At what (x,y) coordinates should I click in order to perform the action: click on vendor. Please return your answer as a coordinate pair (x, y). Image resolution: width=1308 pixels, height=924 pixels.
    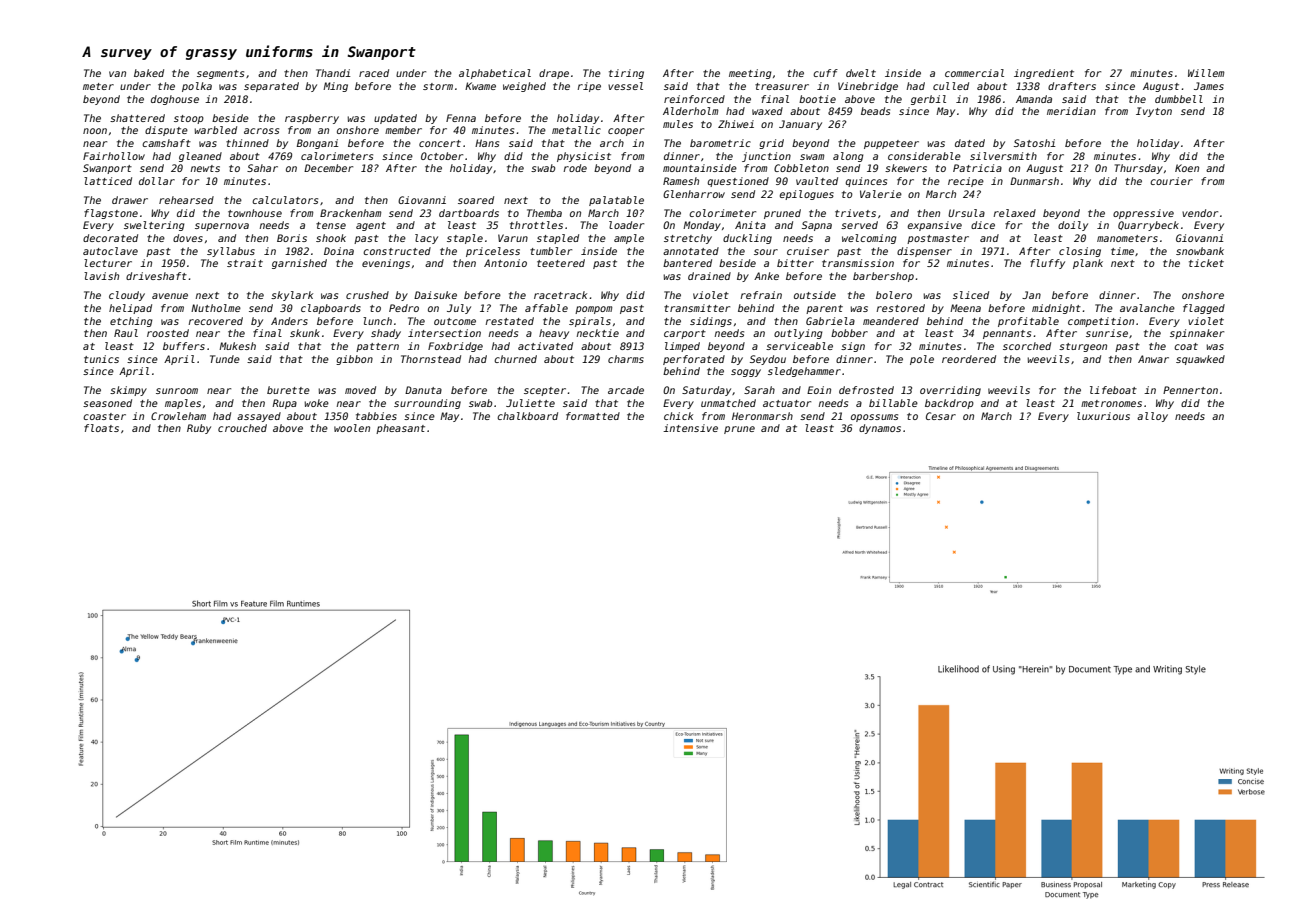
    Looking at the image, I should click on (1200, 213).
